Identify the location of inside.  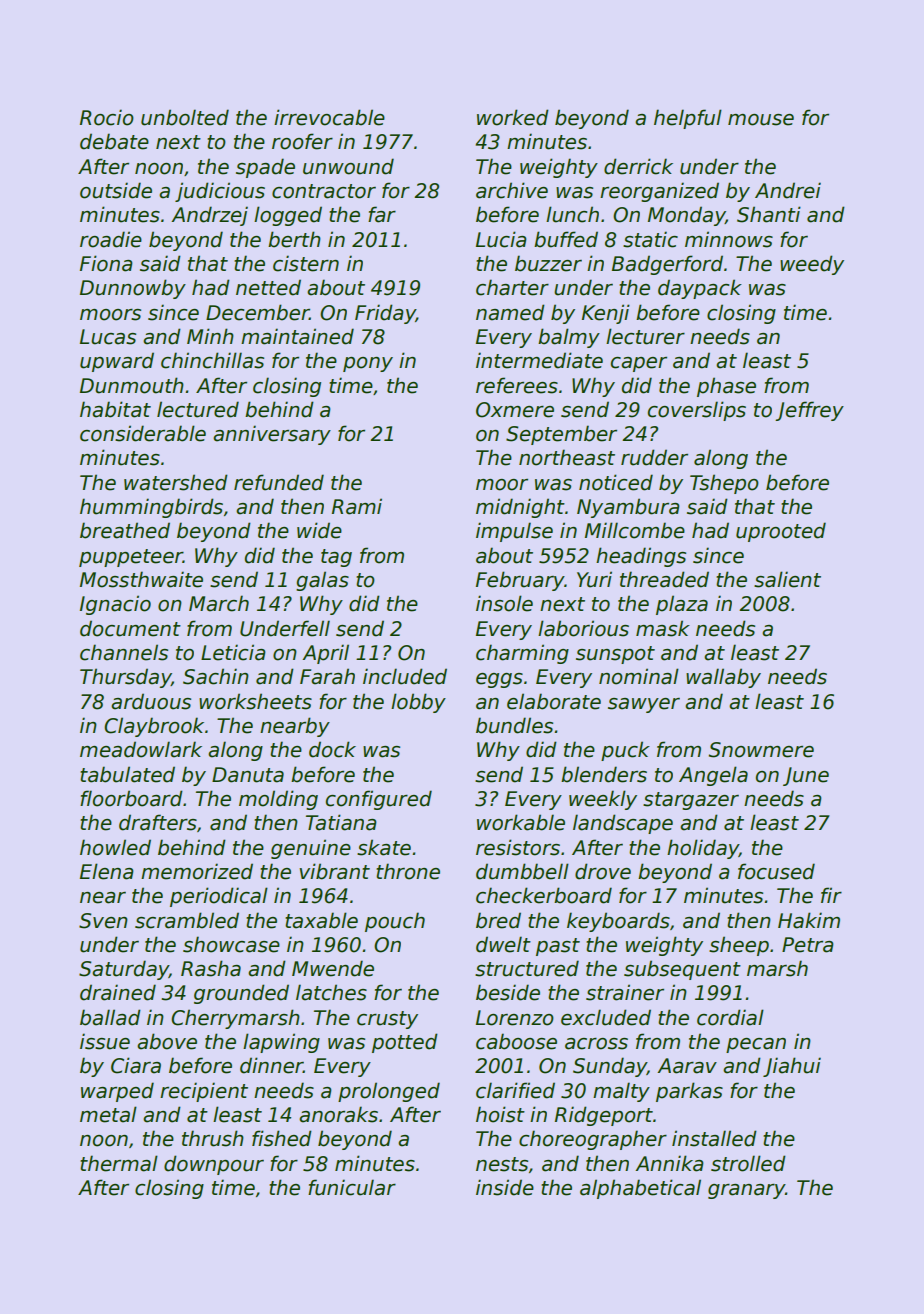
(505, 1187).
